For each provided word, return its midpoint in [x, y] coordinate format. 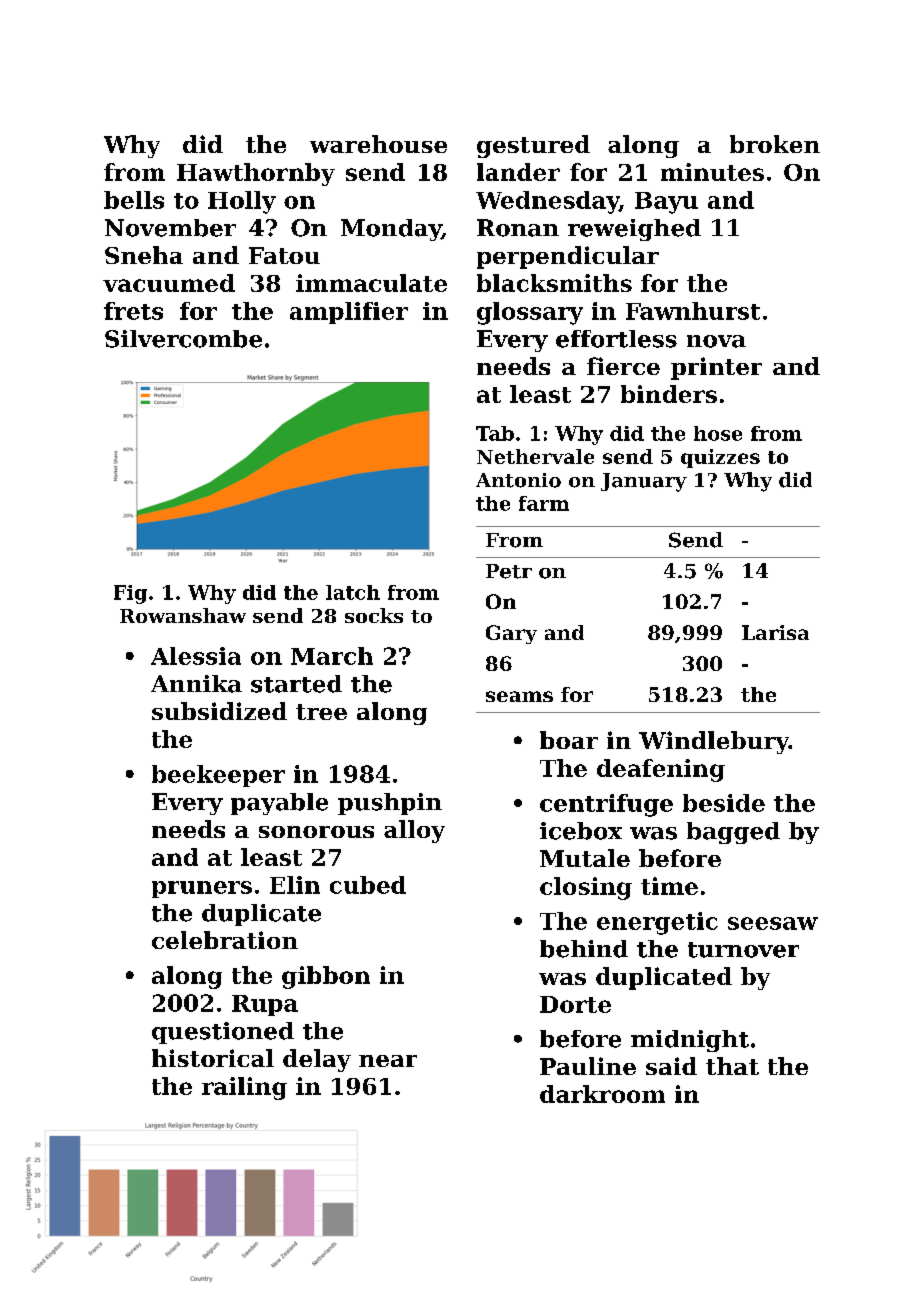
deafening [661, 770]
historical [213, 1058]
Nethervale [535, 456]
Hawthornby [256, 174]
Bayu [666, 203]
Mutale [585, 858]
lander [518, 172]
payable [279, 804]
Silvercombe [183, 339]
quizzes [720, 458]
